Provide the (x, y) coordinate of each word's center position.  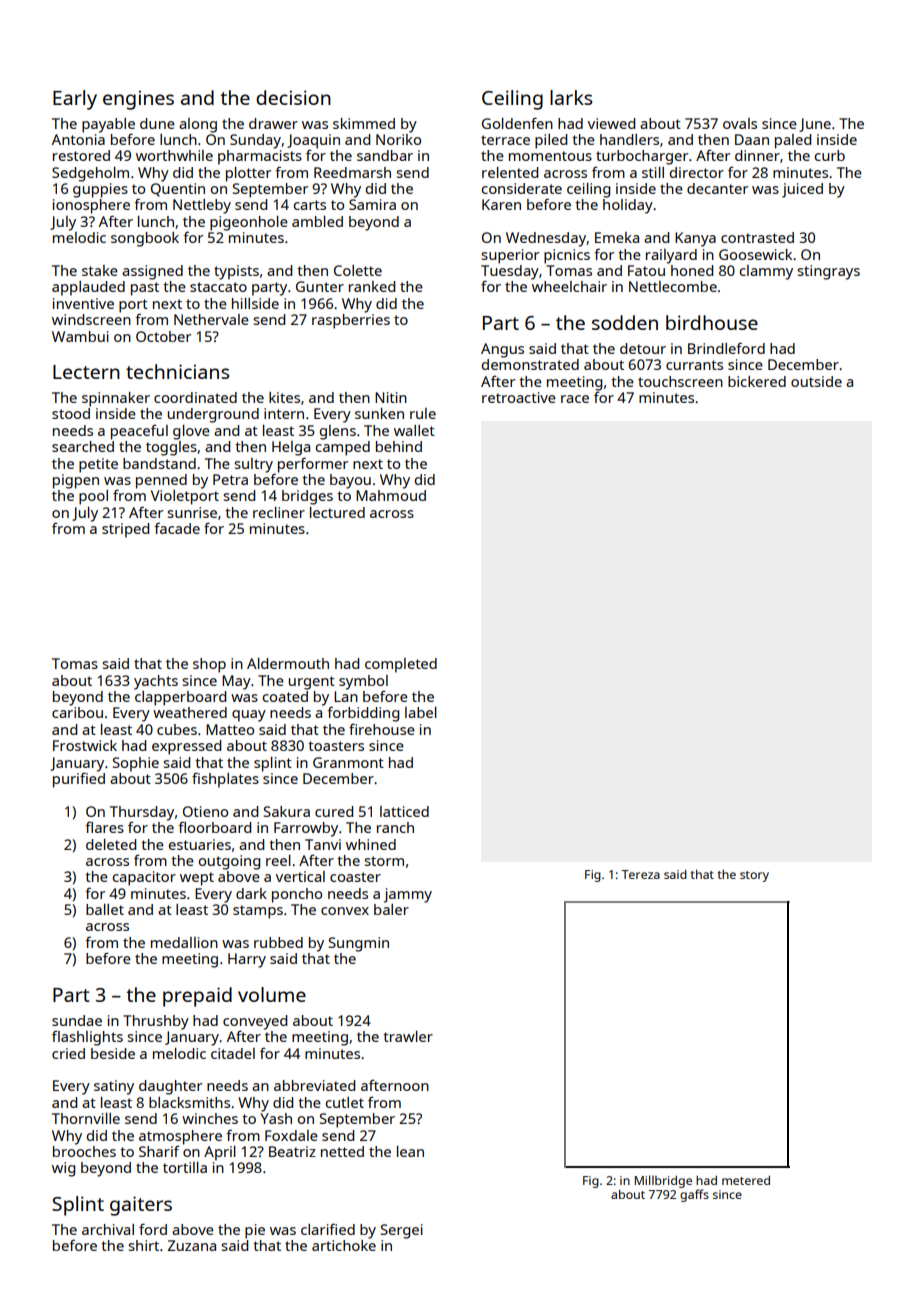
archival (108, 1229)
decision (293, 97)
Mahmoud (391, 495)
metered (746, 1180)
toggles (171, 448)
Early (75, 100)
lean (410, 1151)
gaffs (694, 1195)
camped (342, 448)
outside (816, 381)
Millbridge (663, 1181)
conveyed (255, 1022)
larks (571, 97)
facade (177, 528)
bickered (757, 381)
